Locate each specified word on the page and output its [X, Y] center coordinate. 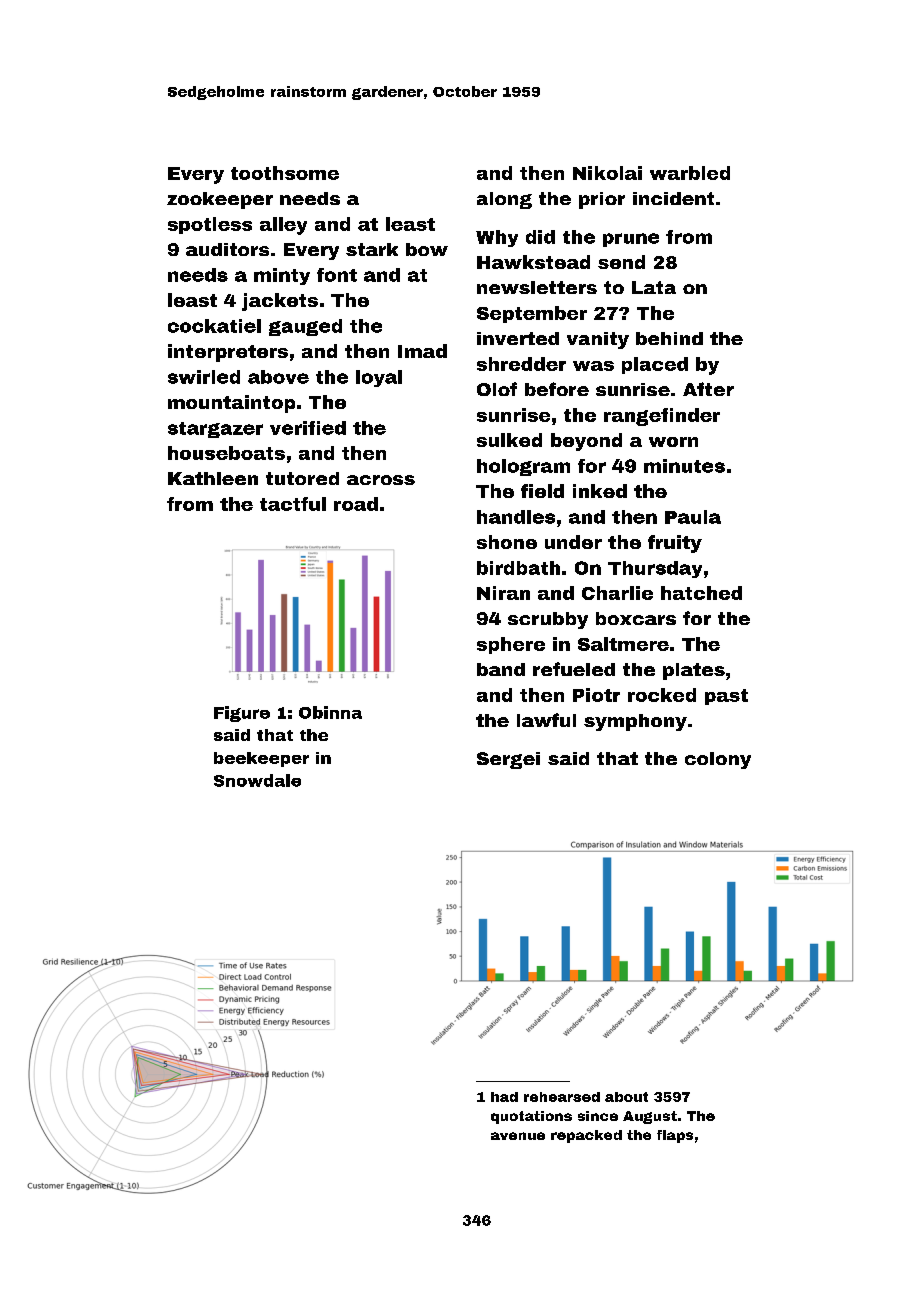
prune [631, 240]
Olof [497, 389]
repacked [586, 1136]
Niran [503, 593]
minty [282, 276]
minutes [684, 466]
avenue [518, 1136]
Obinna [330, 712]
